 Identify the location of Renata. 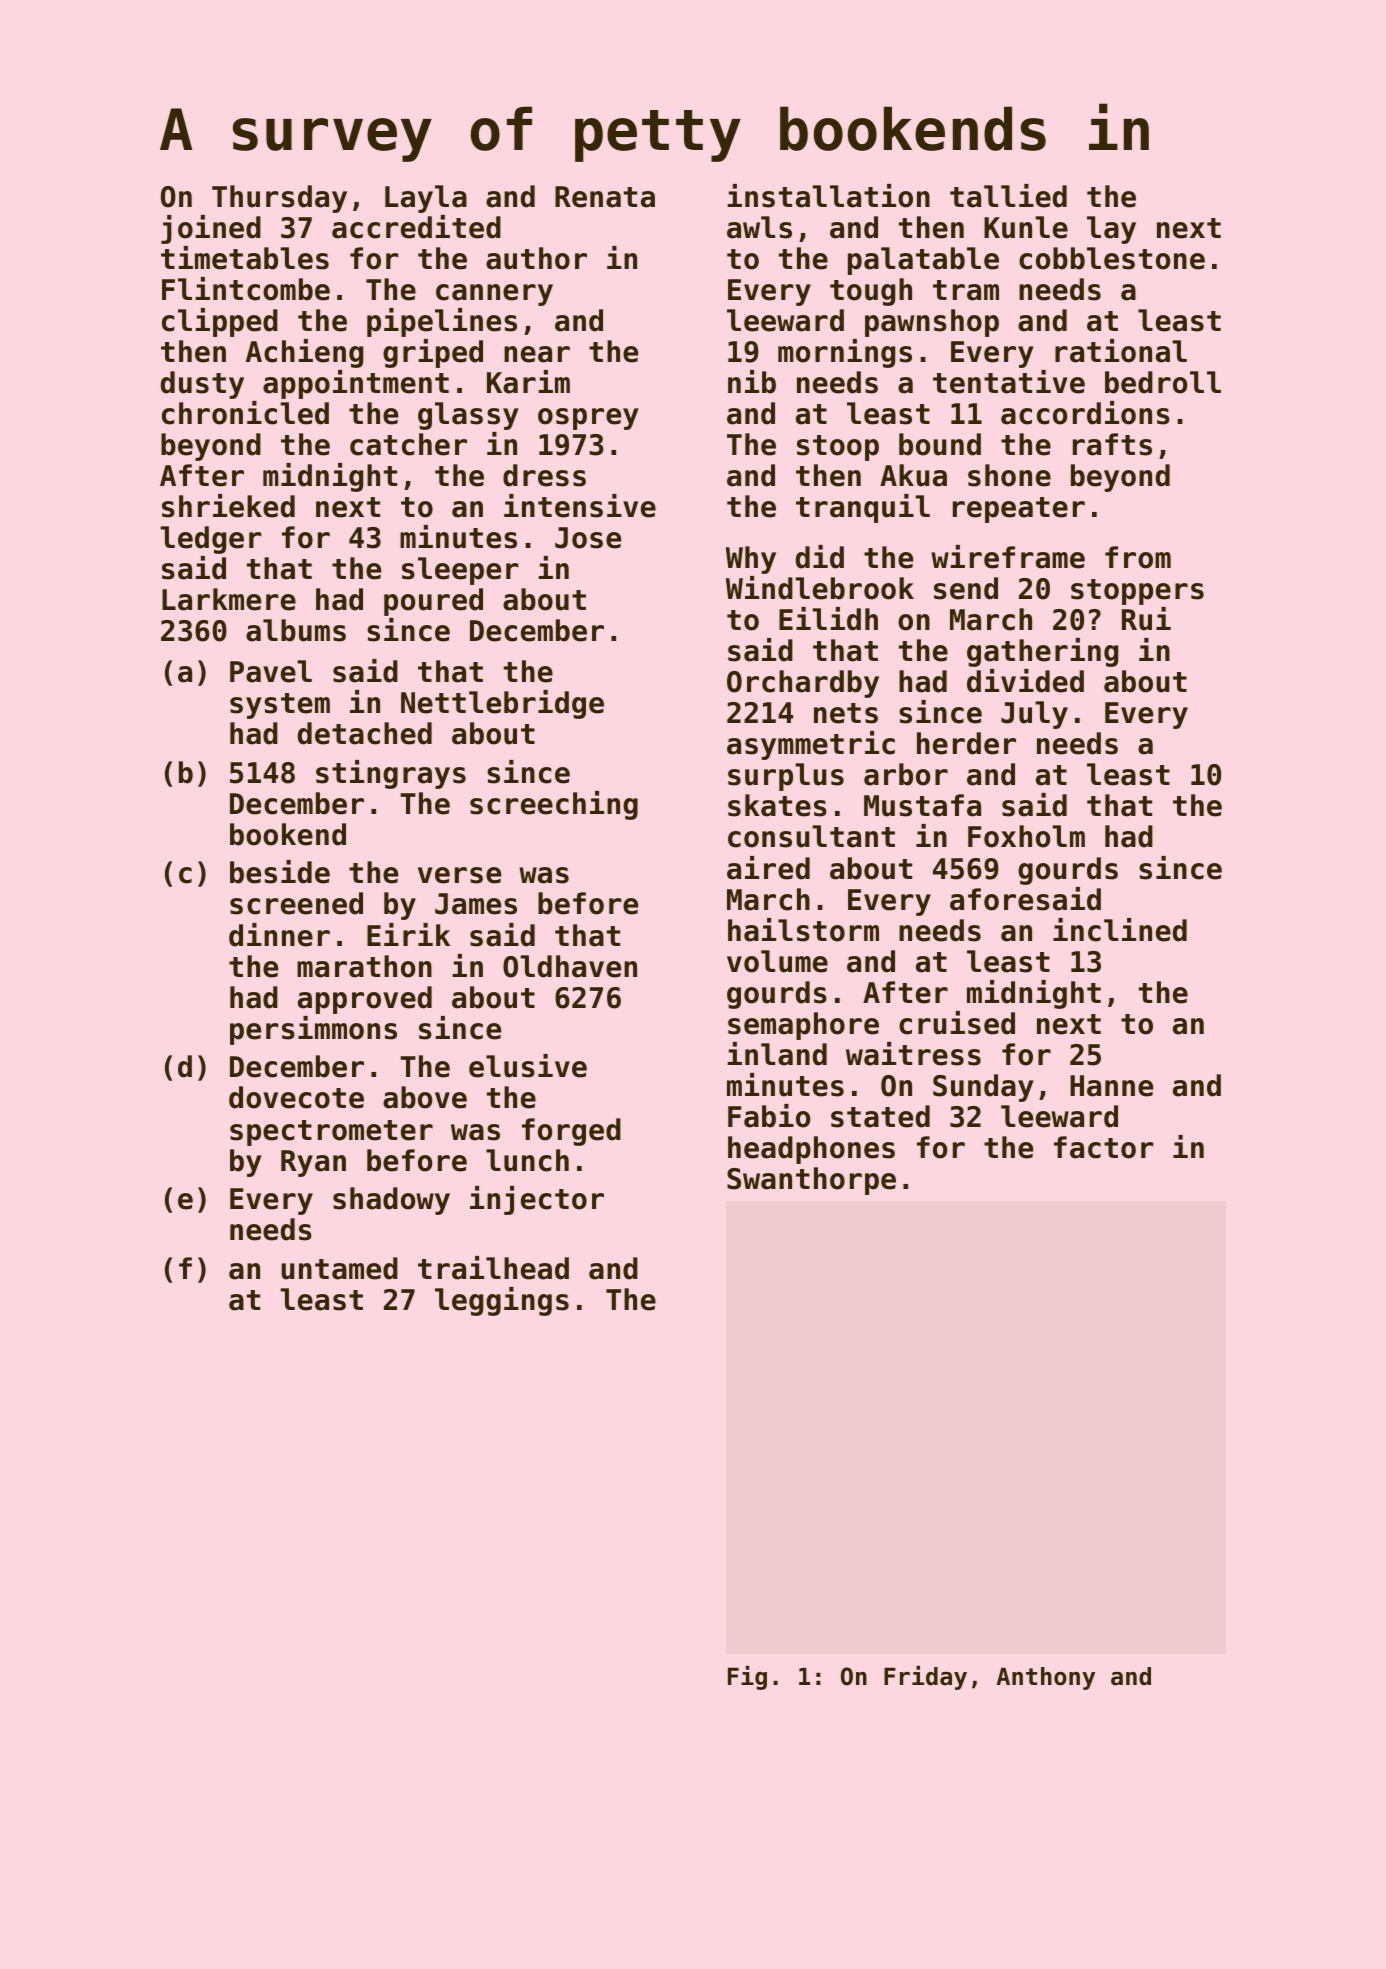
(605, 197).
